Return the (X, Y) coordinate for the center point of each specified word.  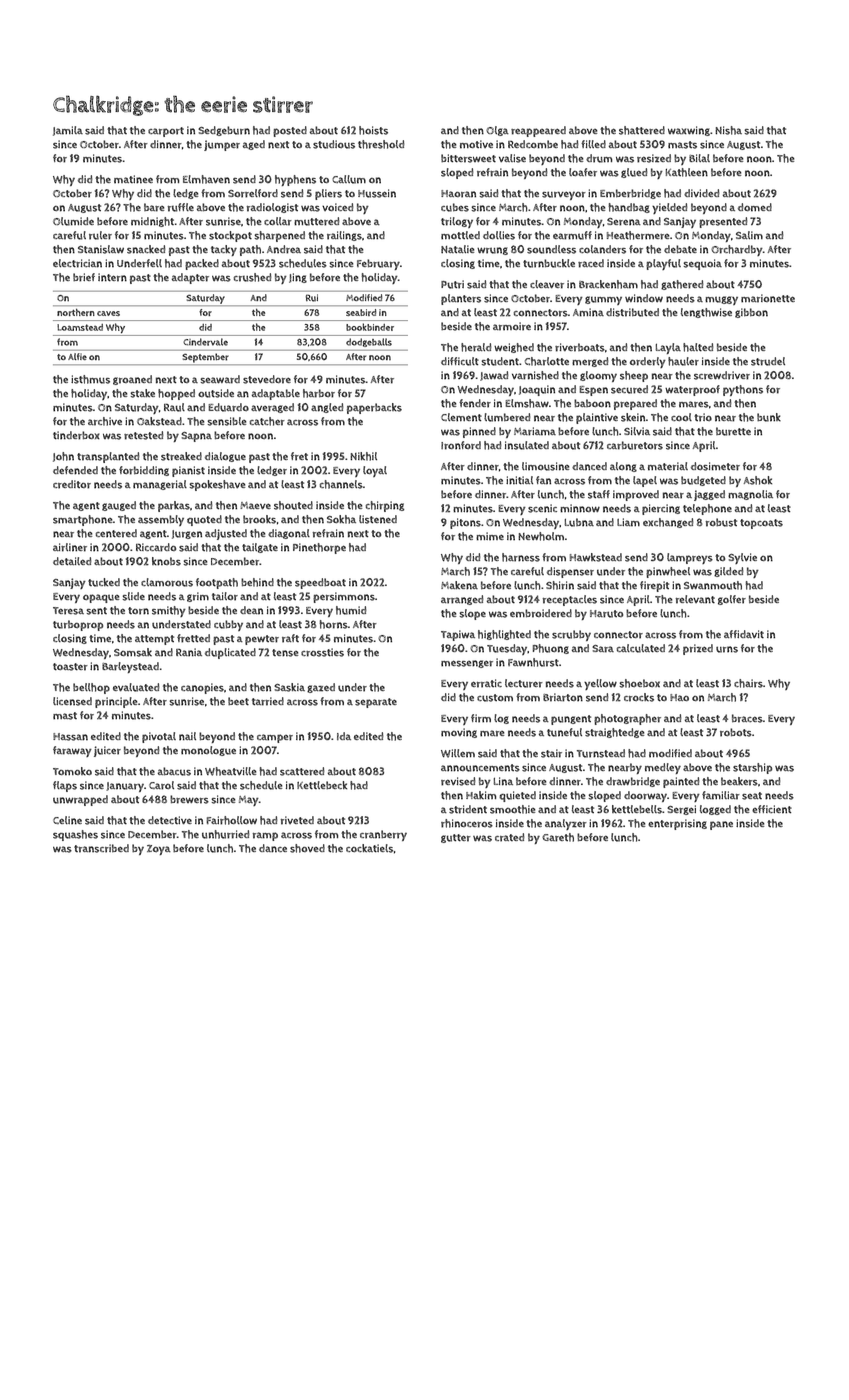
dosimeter (715, 466)
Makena (459, 585)
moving (459, 733)
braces (747, 718)
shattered (642, 130)
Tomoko (72, 771)
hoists (373, 130)
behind (257, 582)
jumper (222, 145)
